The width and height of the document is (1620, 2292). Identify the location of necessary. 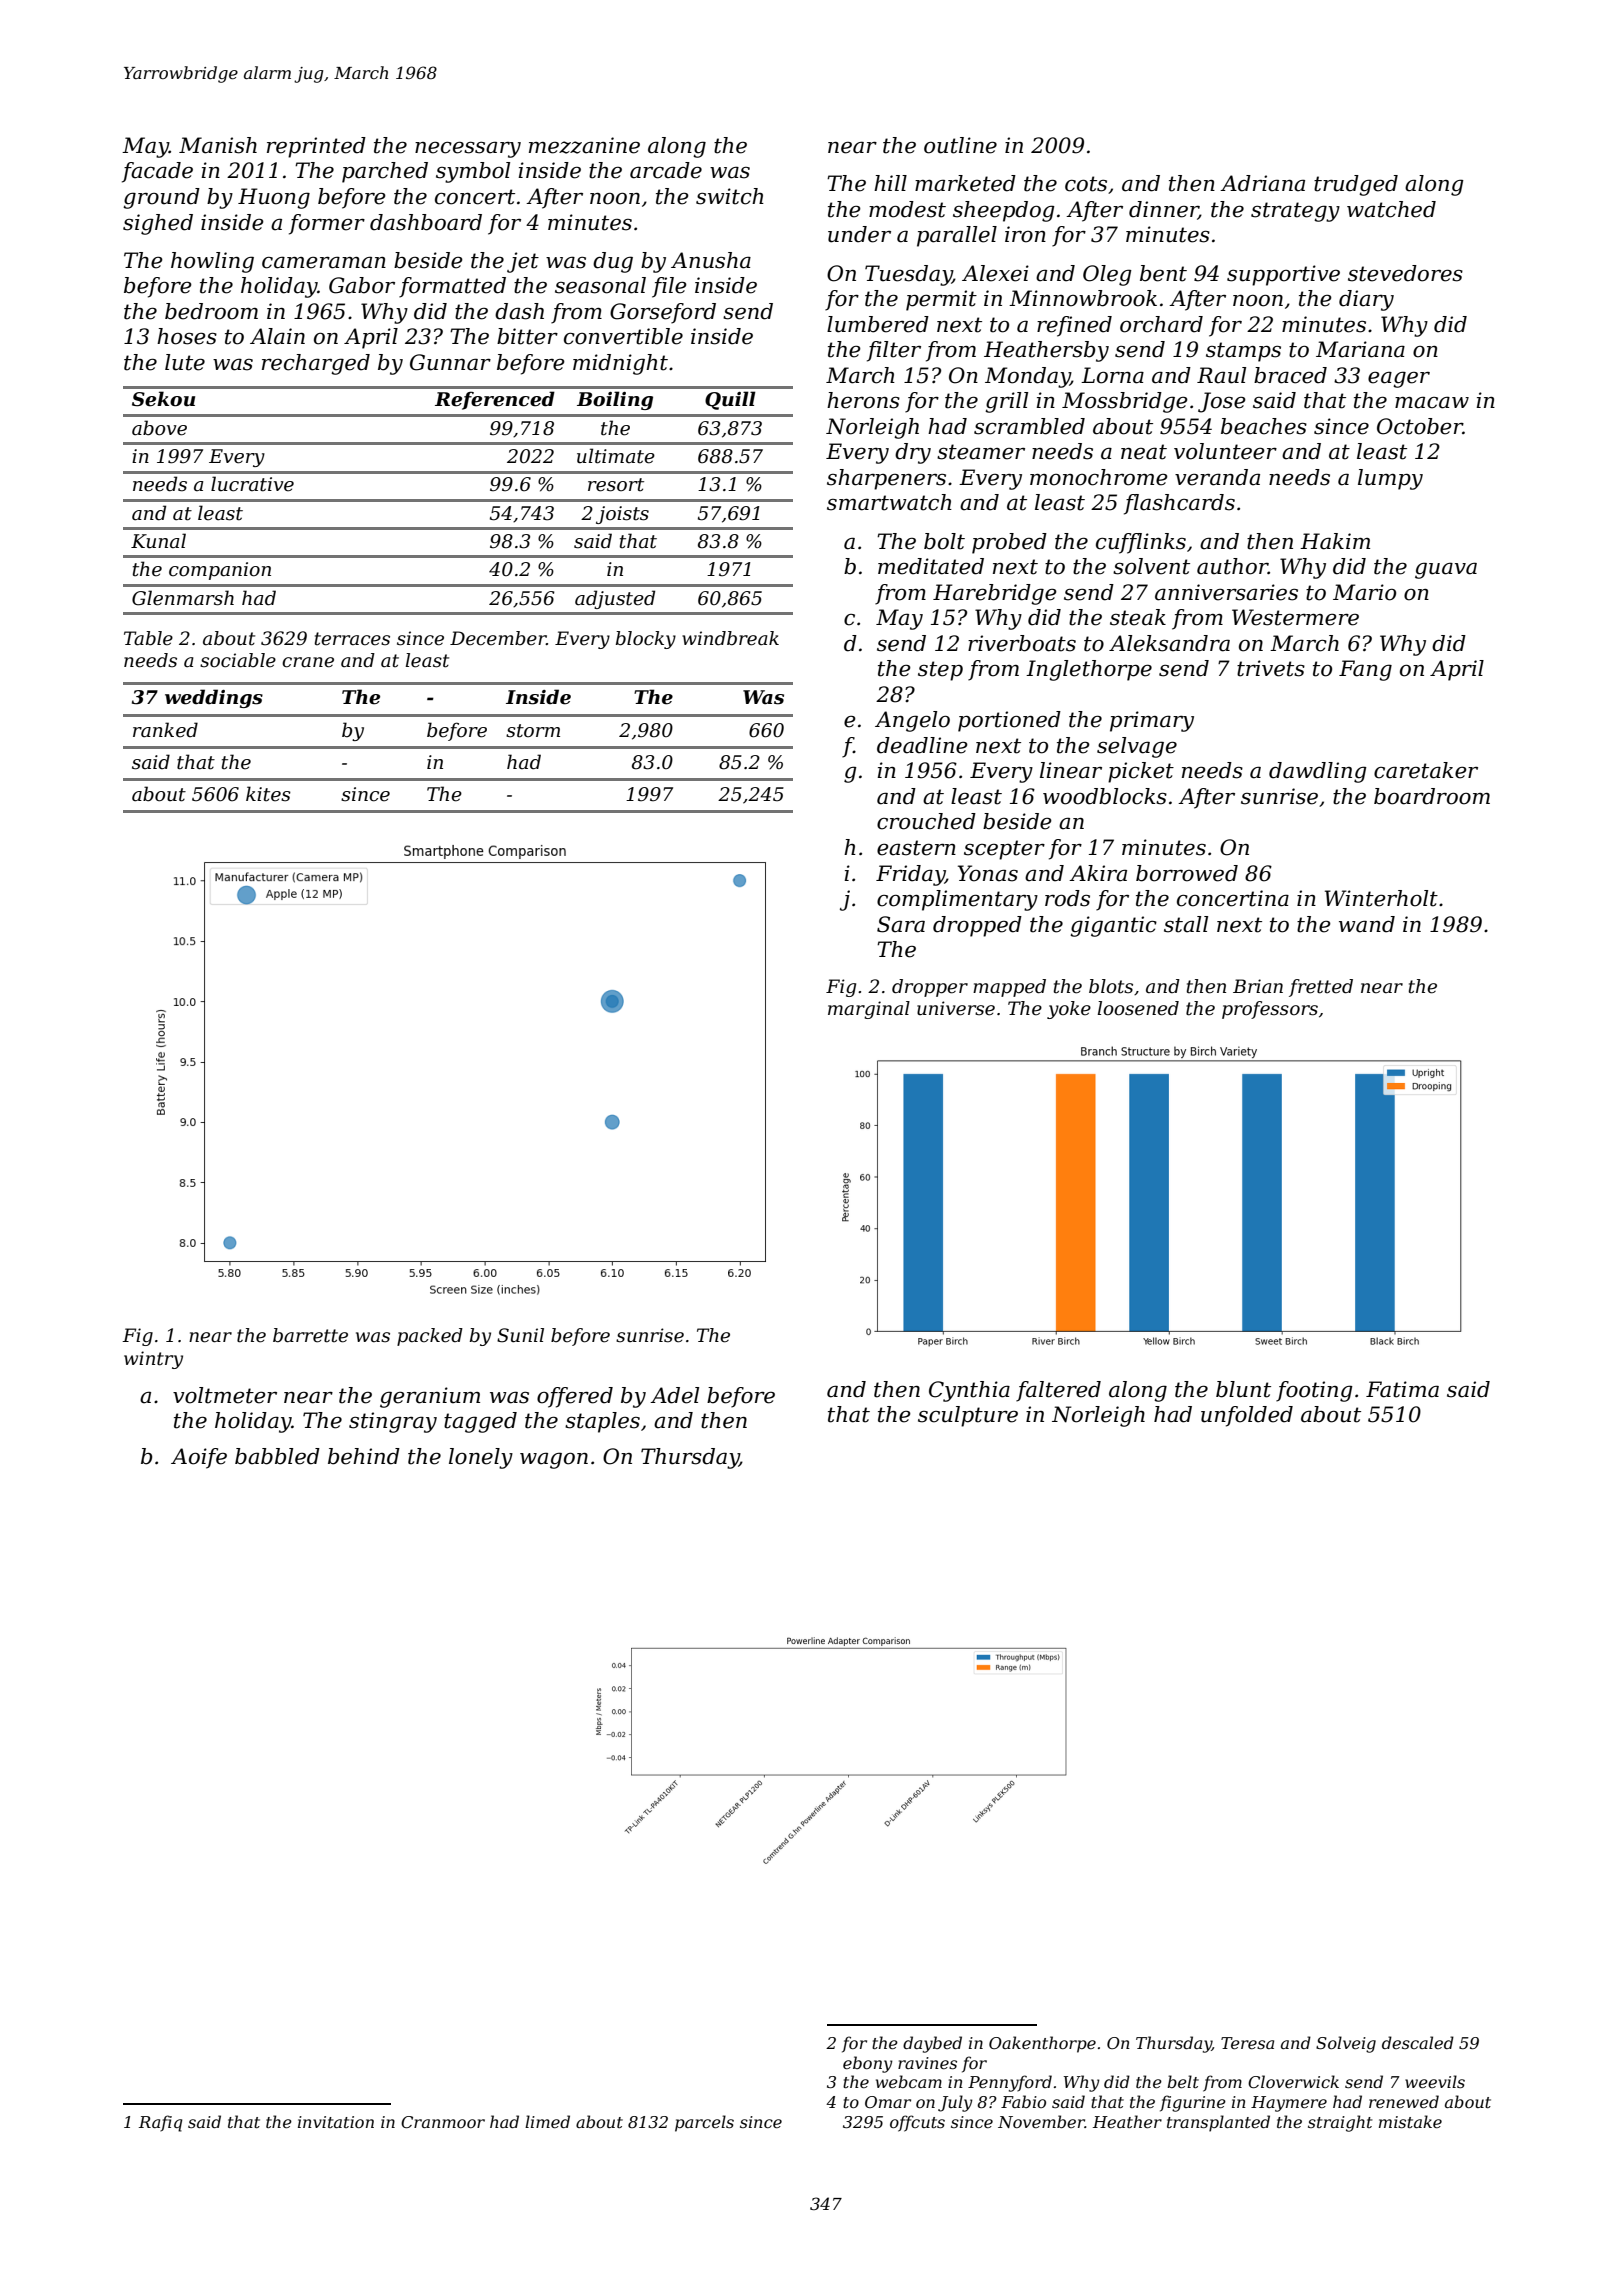
(468, 149).
